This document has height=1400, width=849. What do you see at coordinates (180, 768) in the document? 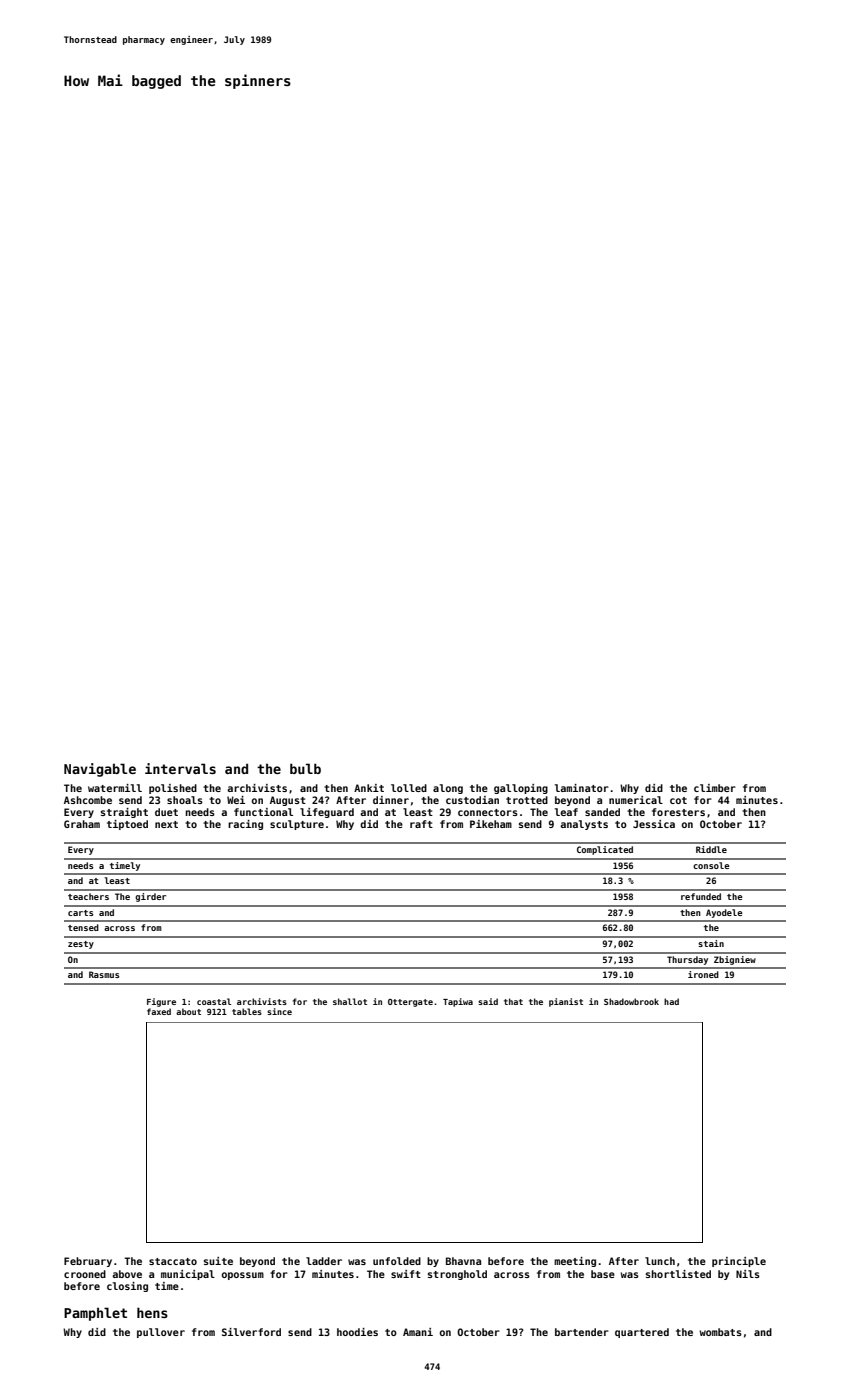
I see `intervals` at bounding box center [180, 768].
